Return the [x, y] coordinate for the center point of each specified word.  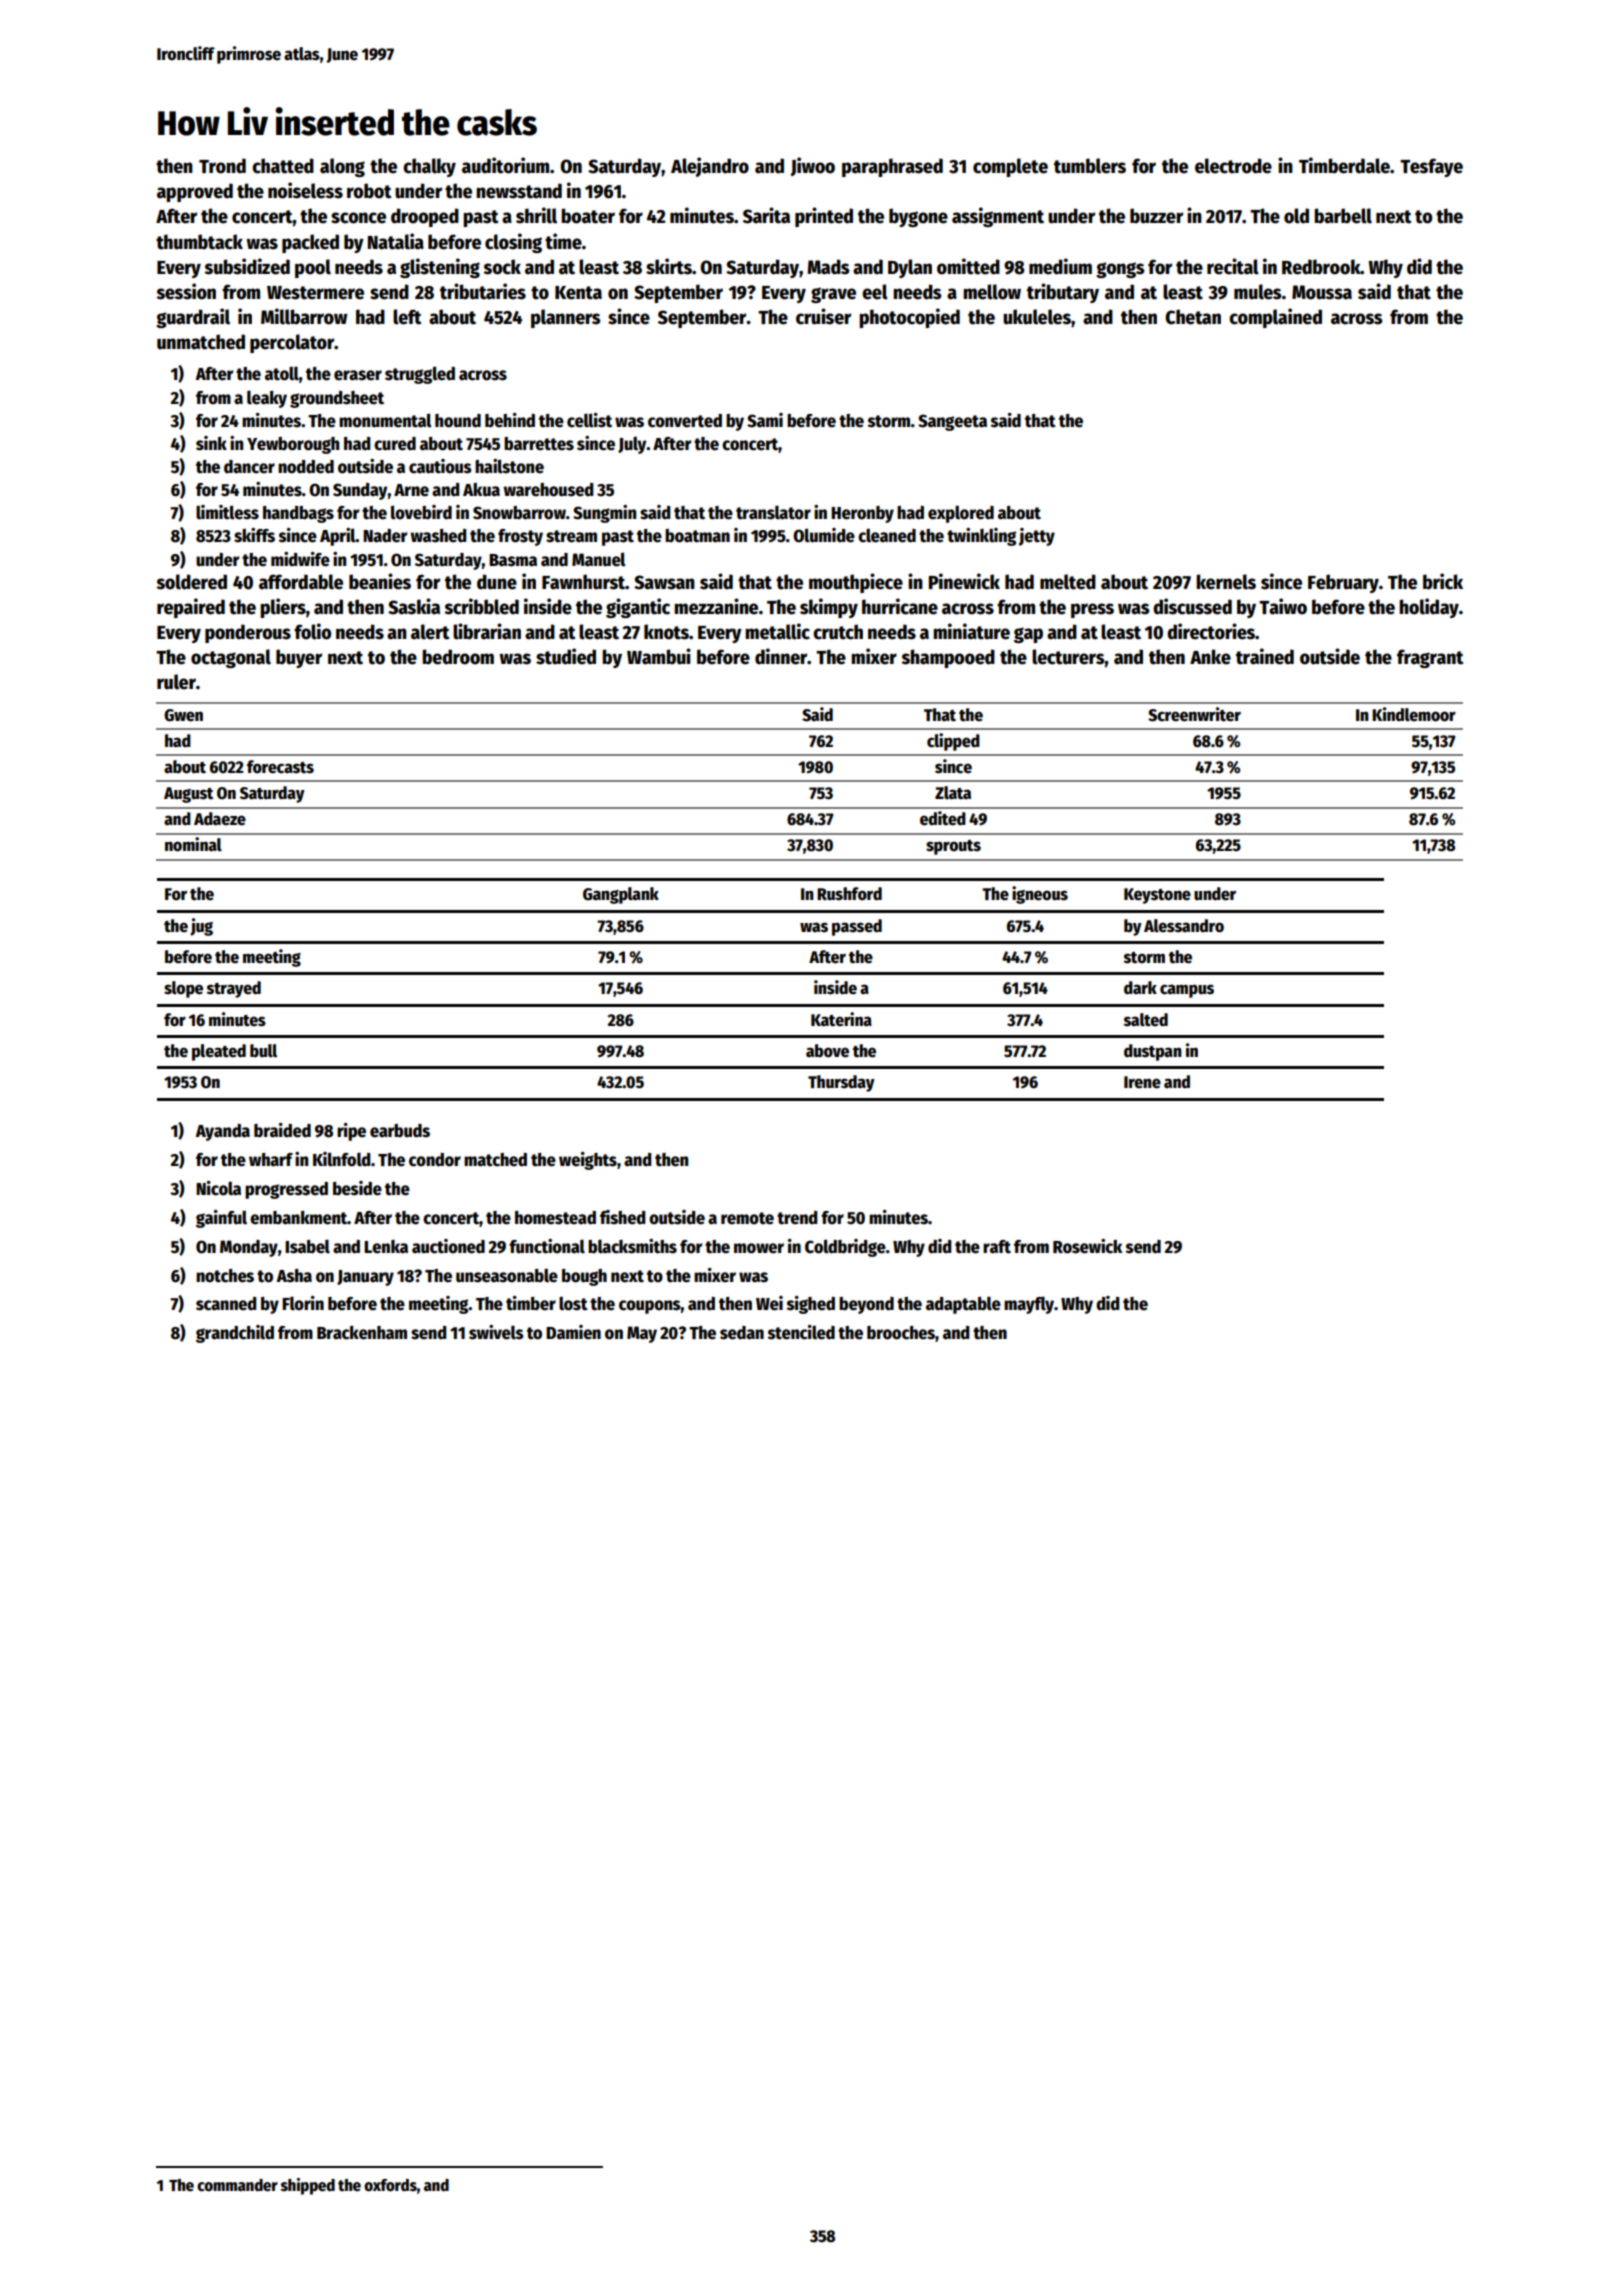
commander [237, 2185]
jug [201, 927]
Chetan [1193, 317]
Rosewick [1087, 1246]
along [342, 167]
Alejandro [710, 167]
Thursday [841, 1083]
